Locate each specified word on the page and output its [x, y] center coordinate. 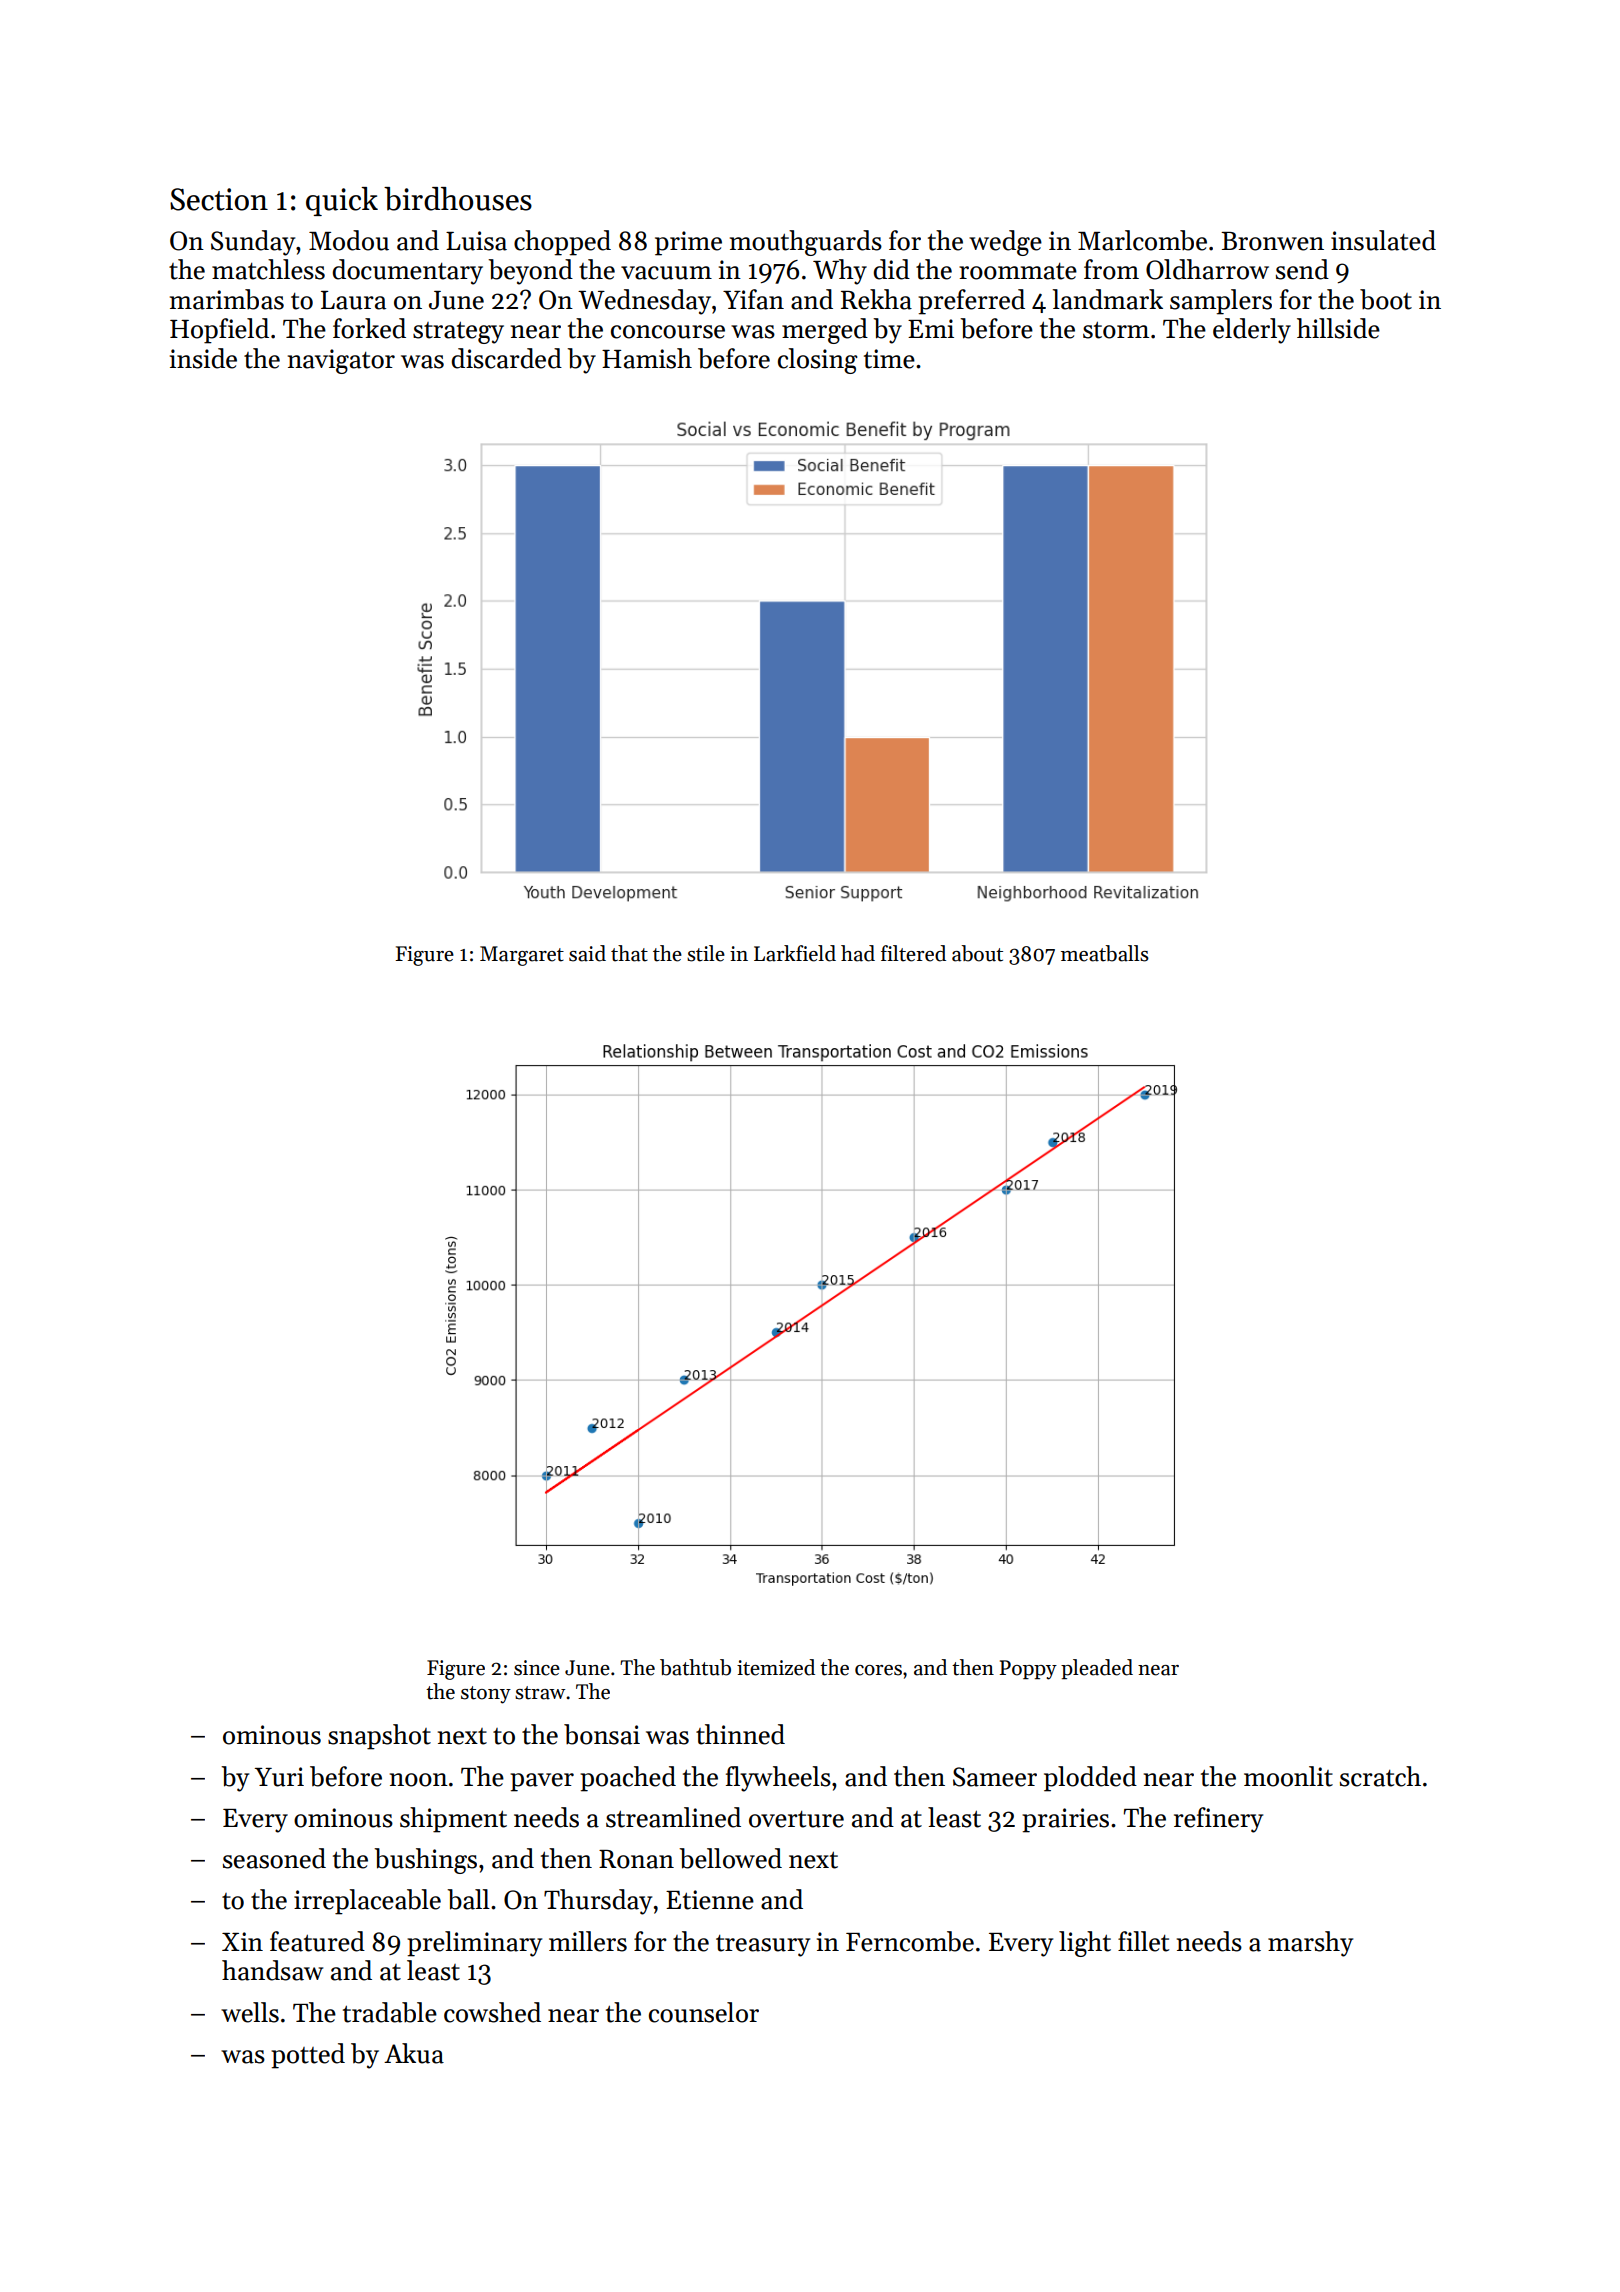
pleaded [1097, 1669]
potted [308, 2056]
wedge [1005, 243]
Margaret [522, 956]
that [629, 953]
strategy [458, 333]
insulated [1383, 240]
